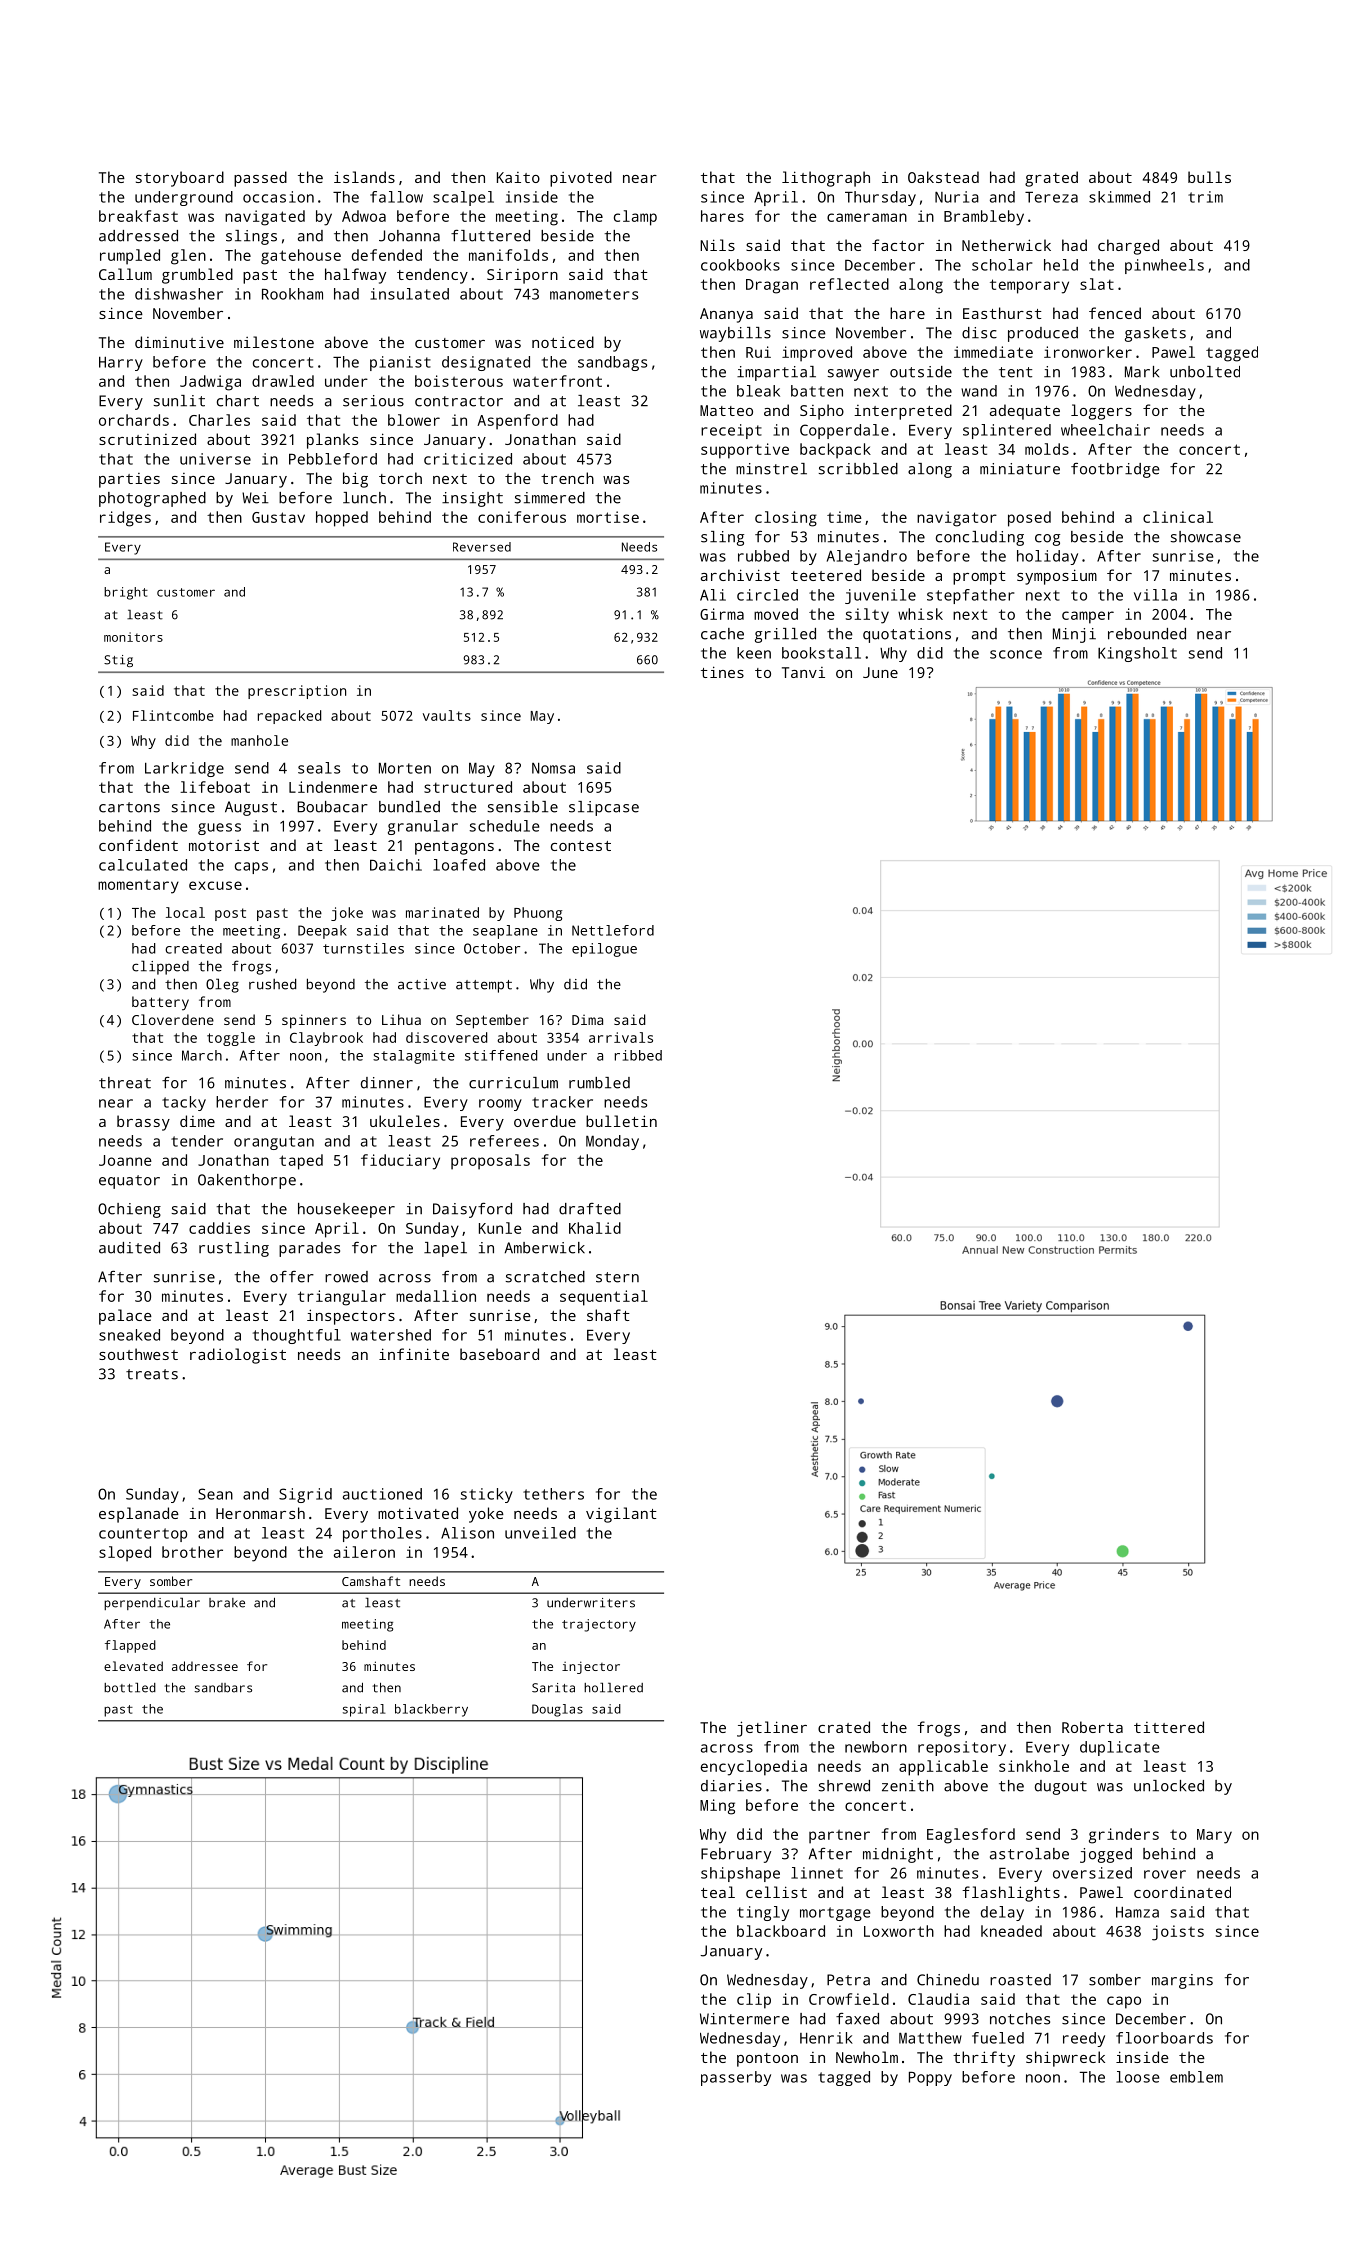 This image has height=2247, width=1364. Describe the element at coordinates (1137, 654) in the image. I see `Kingsholt` at that location.
